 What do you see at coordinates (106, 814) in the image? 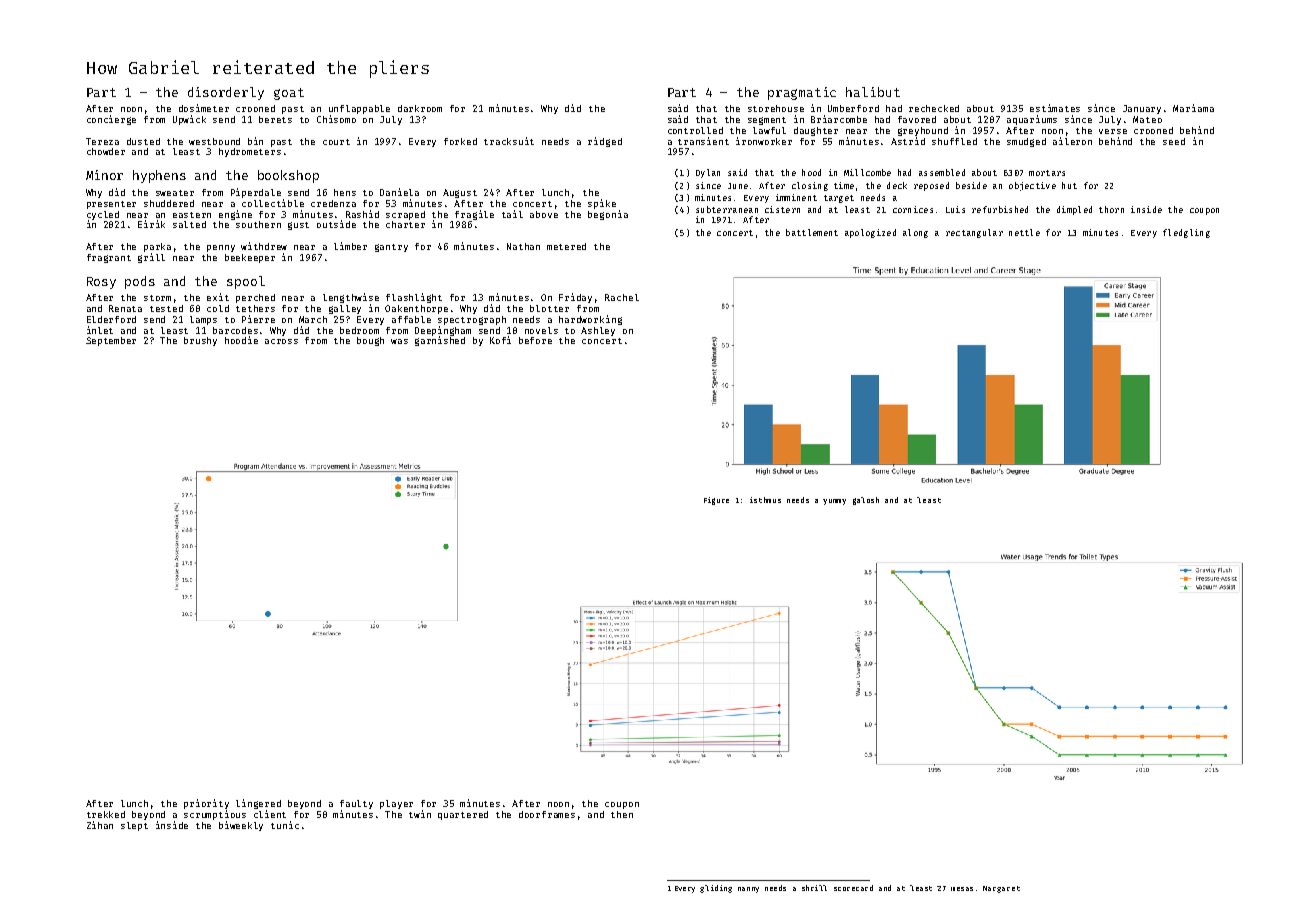
I see `trekked` at bounding box center [106, 814].
